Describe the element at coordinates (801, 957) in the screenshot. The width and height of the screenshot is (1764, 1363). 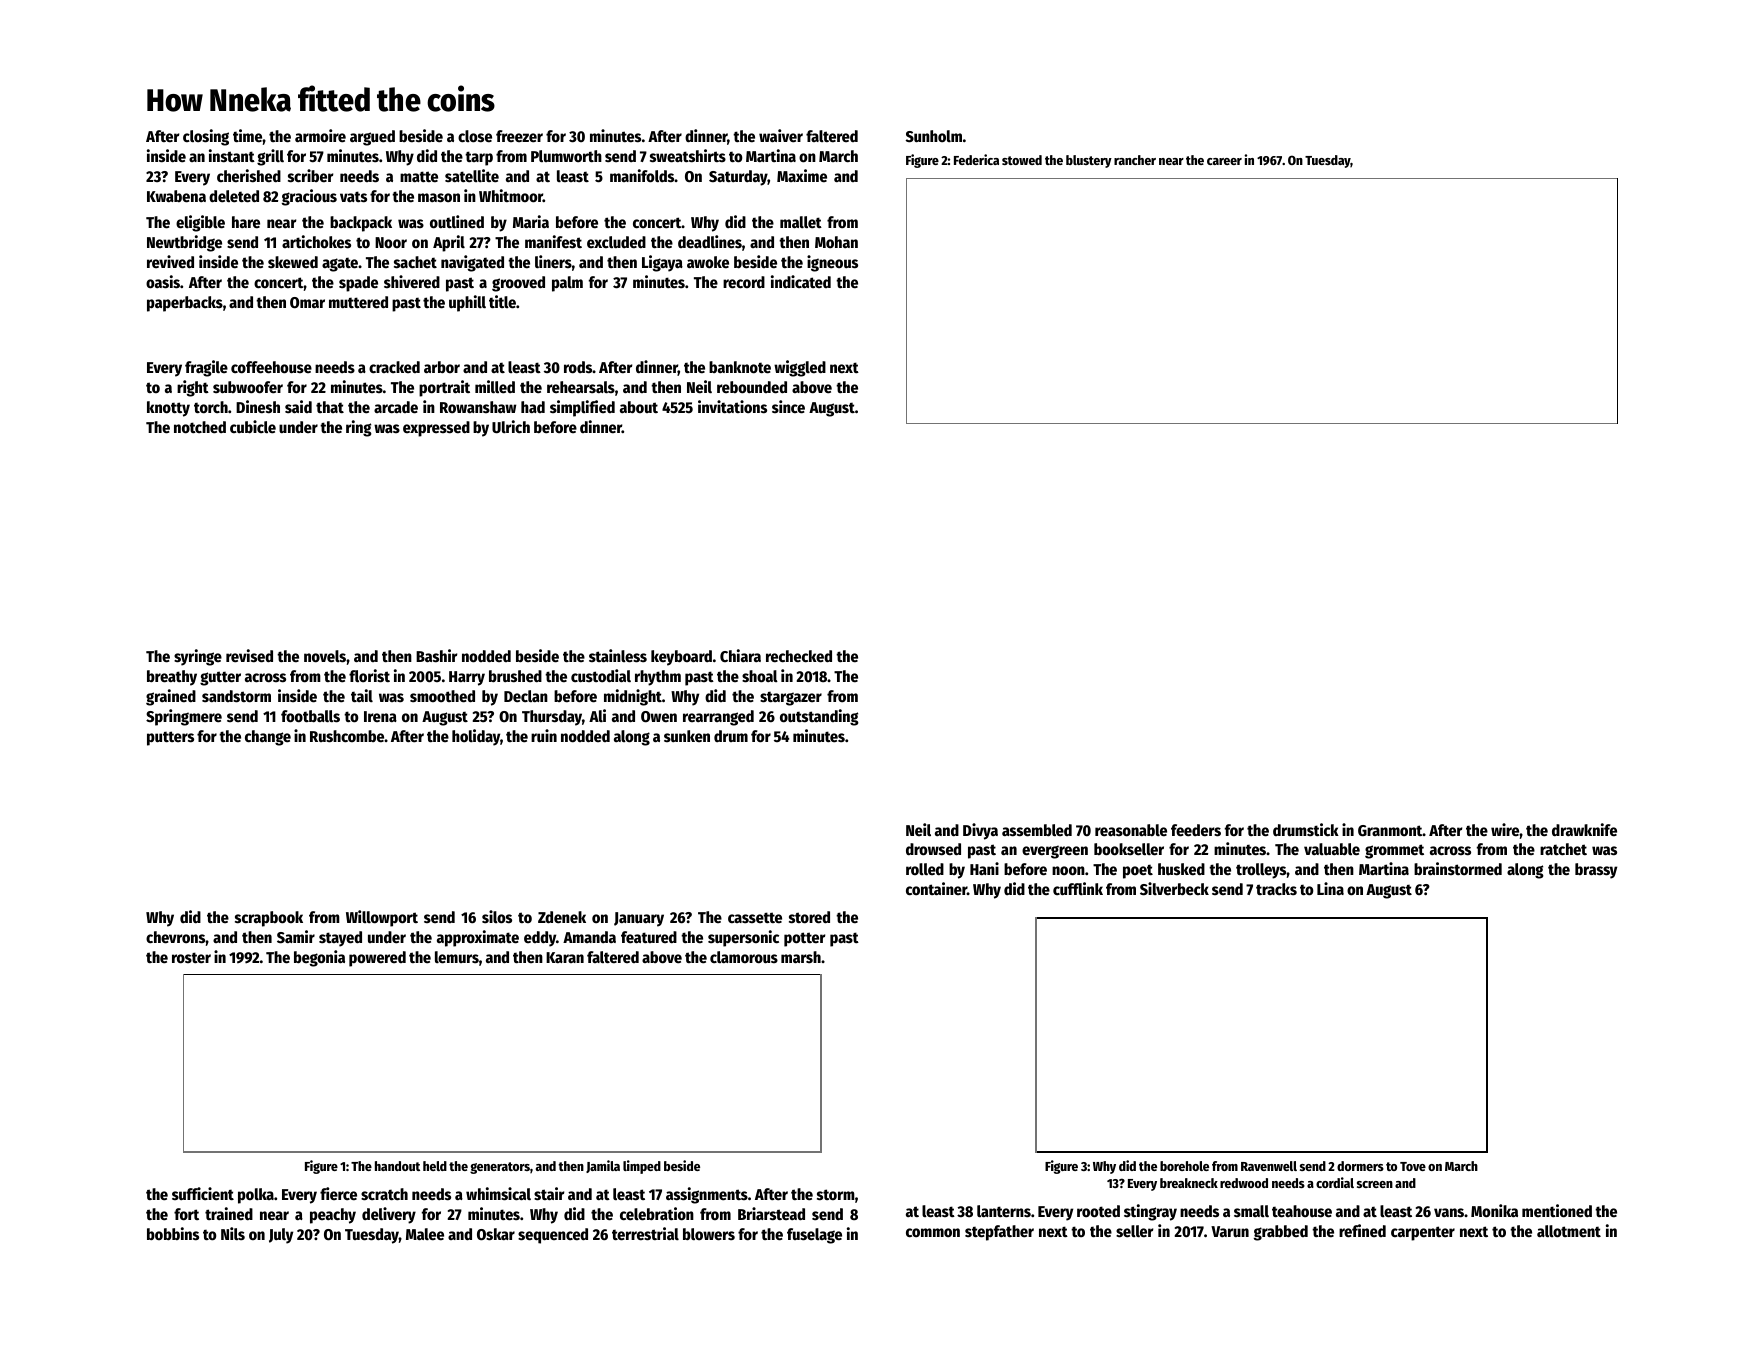
I see `marsh` at that location.
